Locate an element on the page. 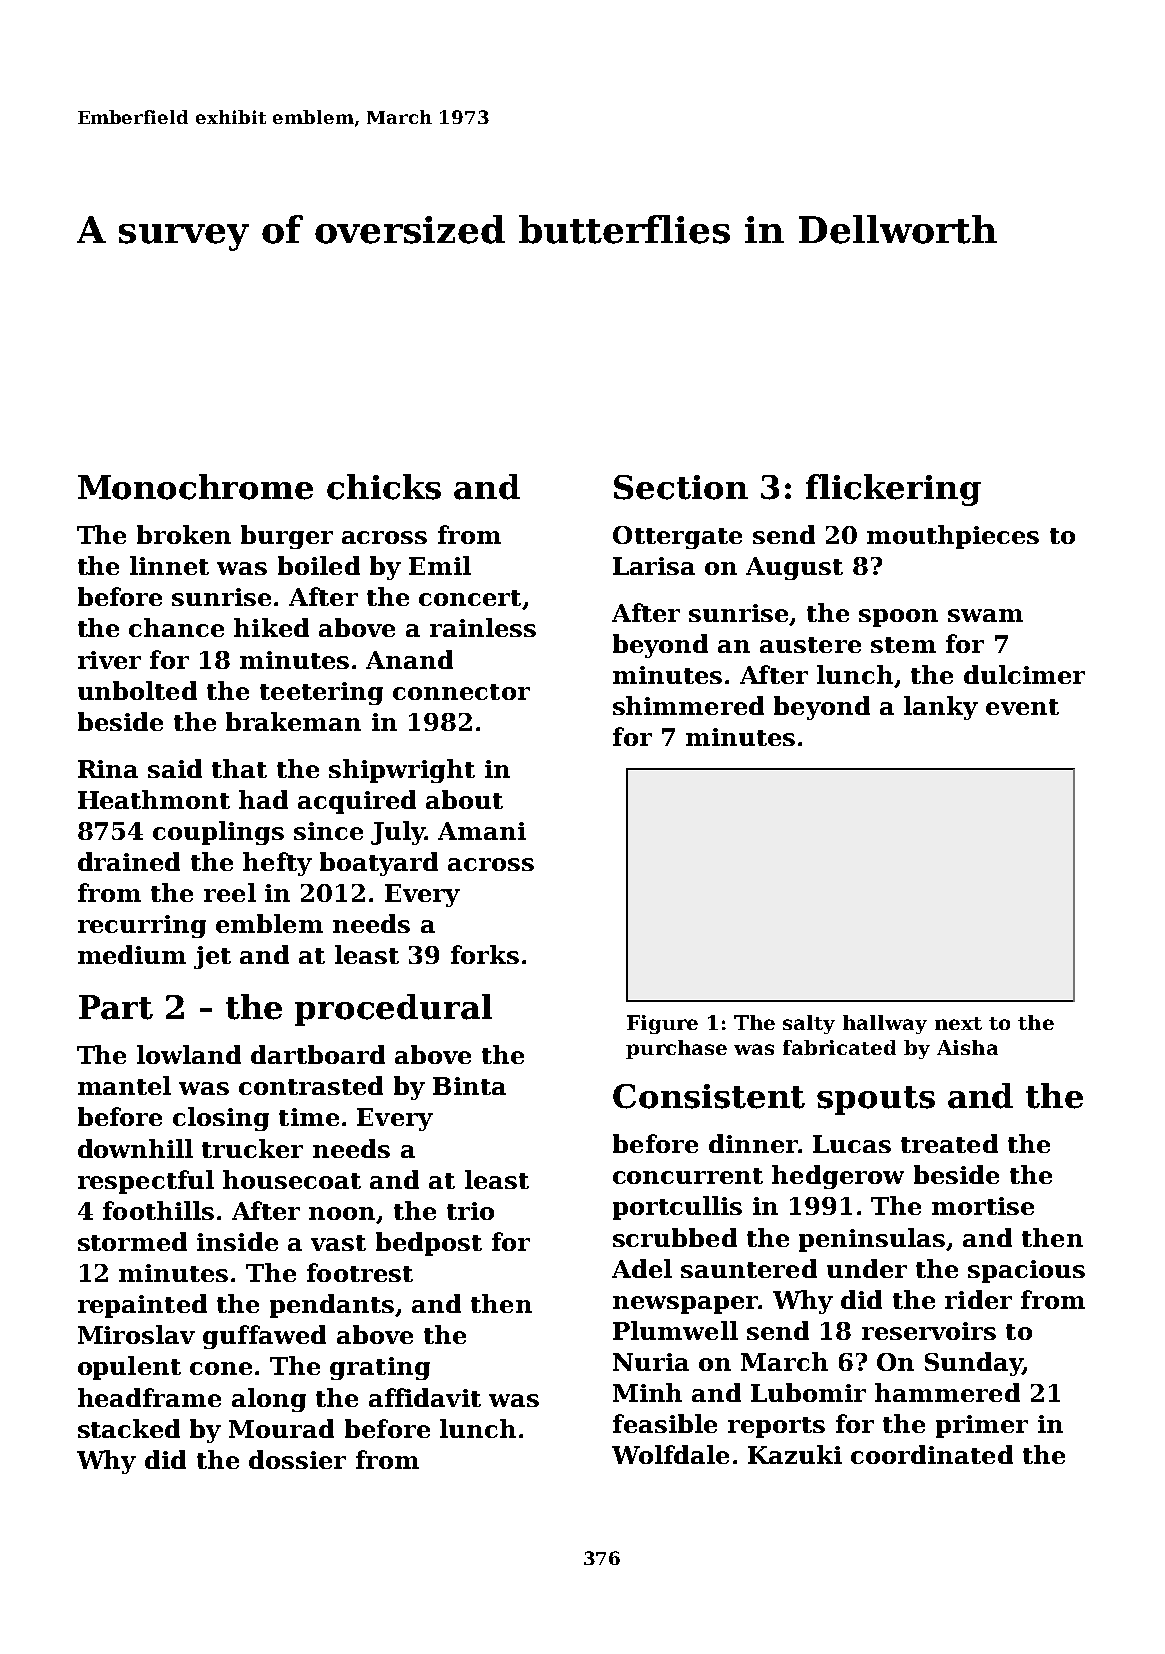 The image size is (1165, 1654). lanky is located at coordinates (941, 708).
